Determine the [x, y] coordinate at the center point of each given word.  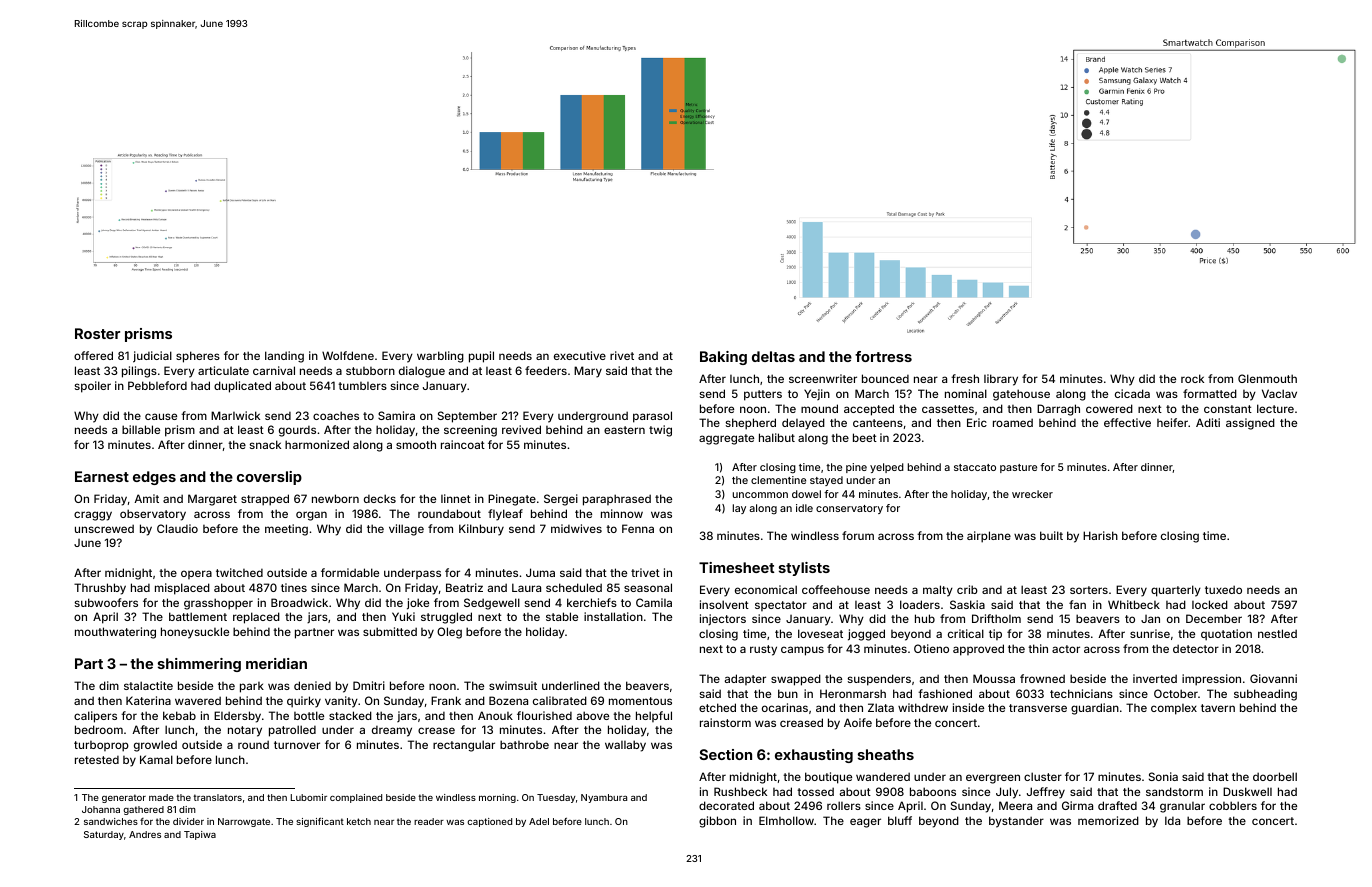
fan [1077, 604]
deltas [773, 356]
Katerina [148, 700]
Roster [97, 333]
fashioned [945, 693]
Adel [539, 821]
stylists [804, 569]
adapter [745, 679]
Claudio [177, 528]
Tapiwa [200, 835]
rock [1192, 378]
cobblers [1233, 805]
